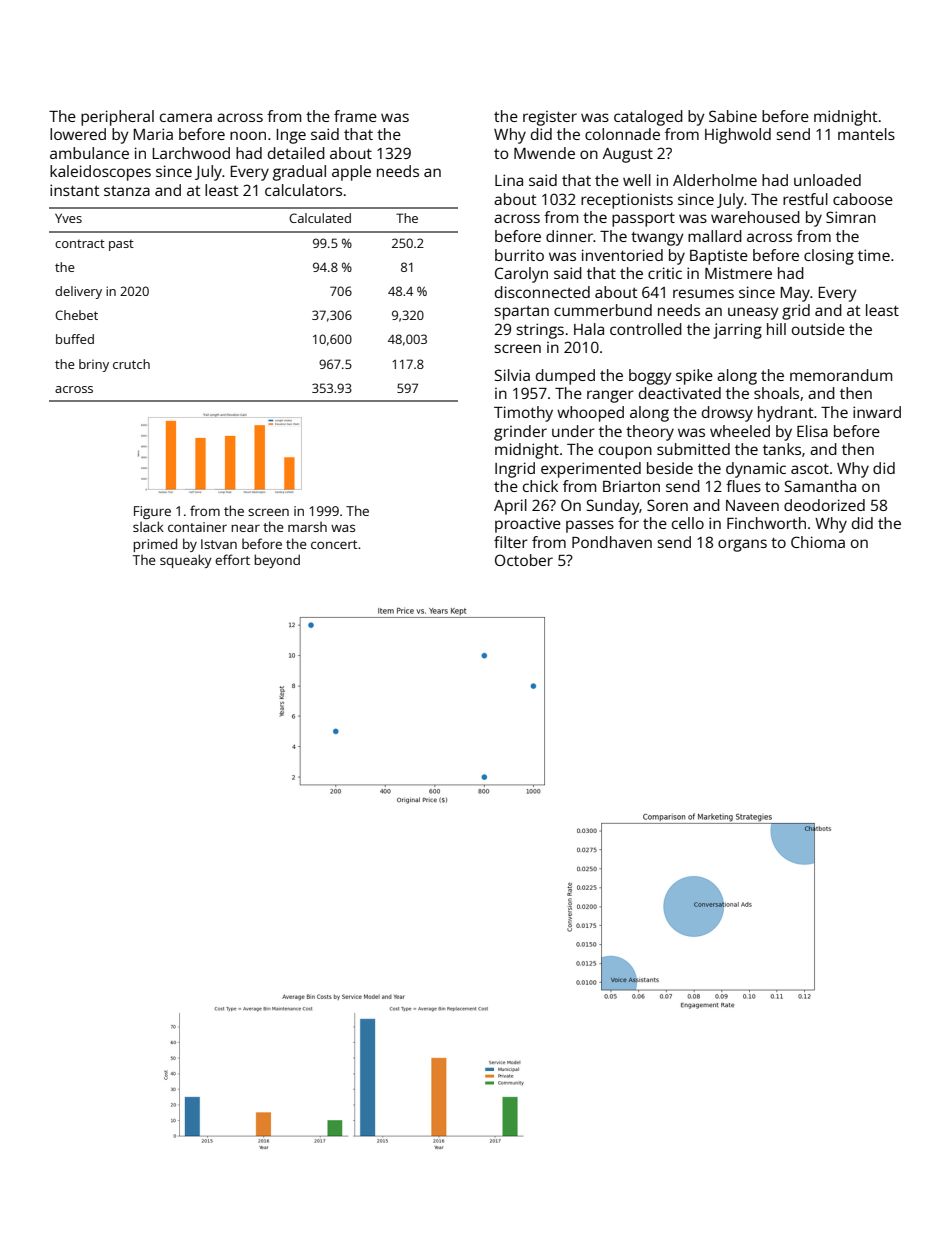 The height and width of the image is (1233, 952). Describe the element at coordinates (186, 117) in the image. I see `camera` at that location.
